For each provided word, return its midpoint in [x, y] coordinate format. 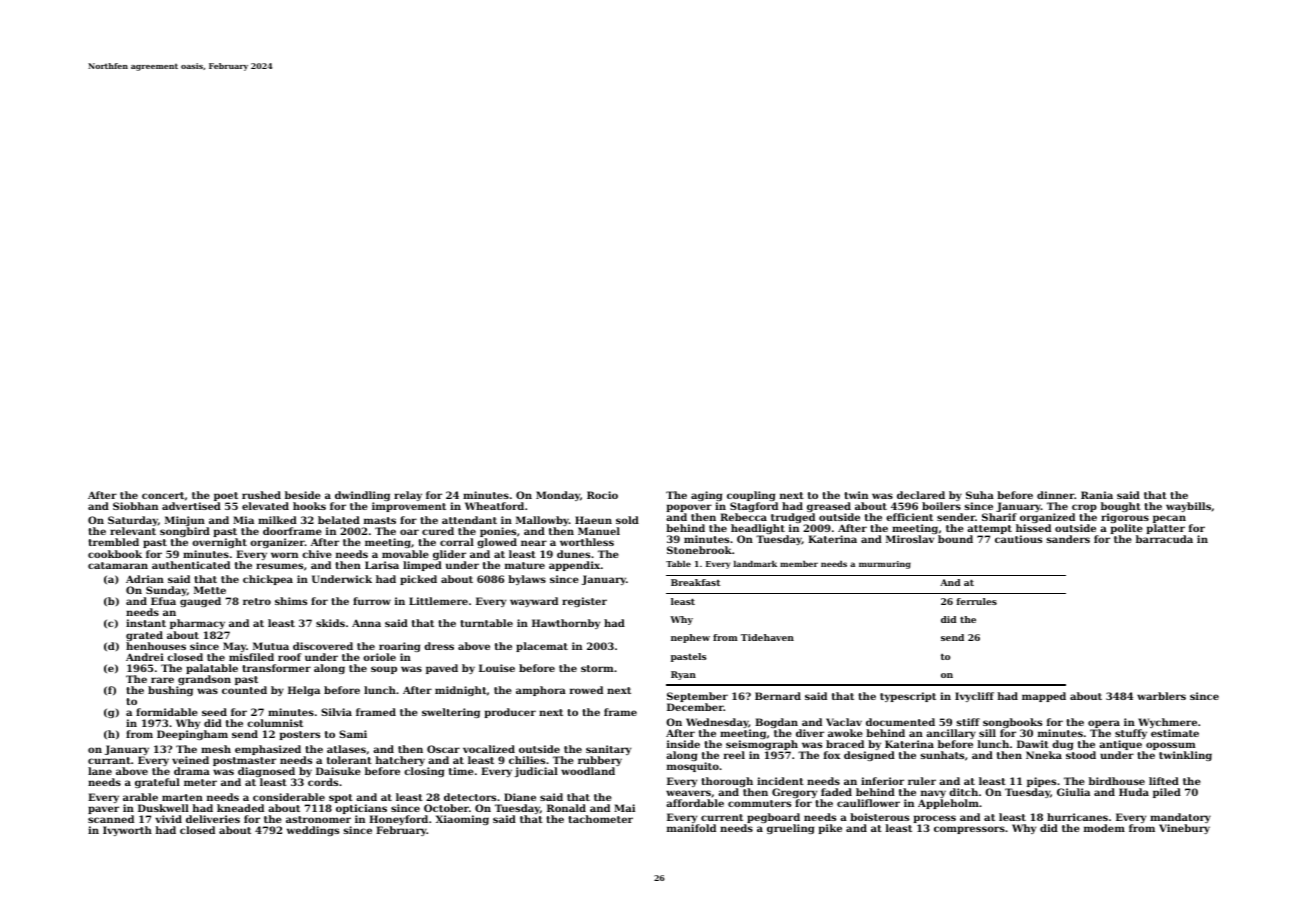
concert [163, 495]
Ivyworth [127, 831]
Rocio [602, 495]
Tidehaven [767, 637]
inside [683, 744]
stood [1081, 755]
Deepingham [192, 735]
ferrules [977, 601]
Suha [980, 495]
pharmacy [197, 624]
